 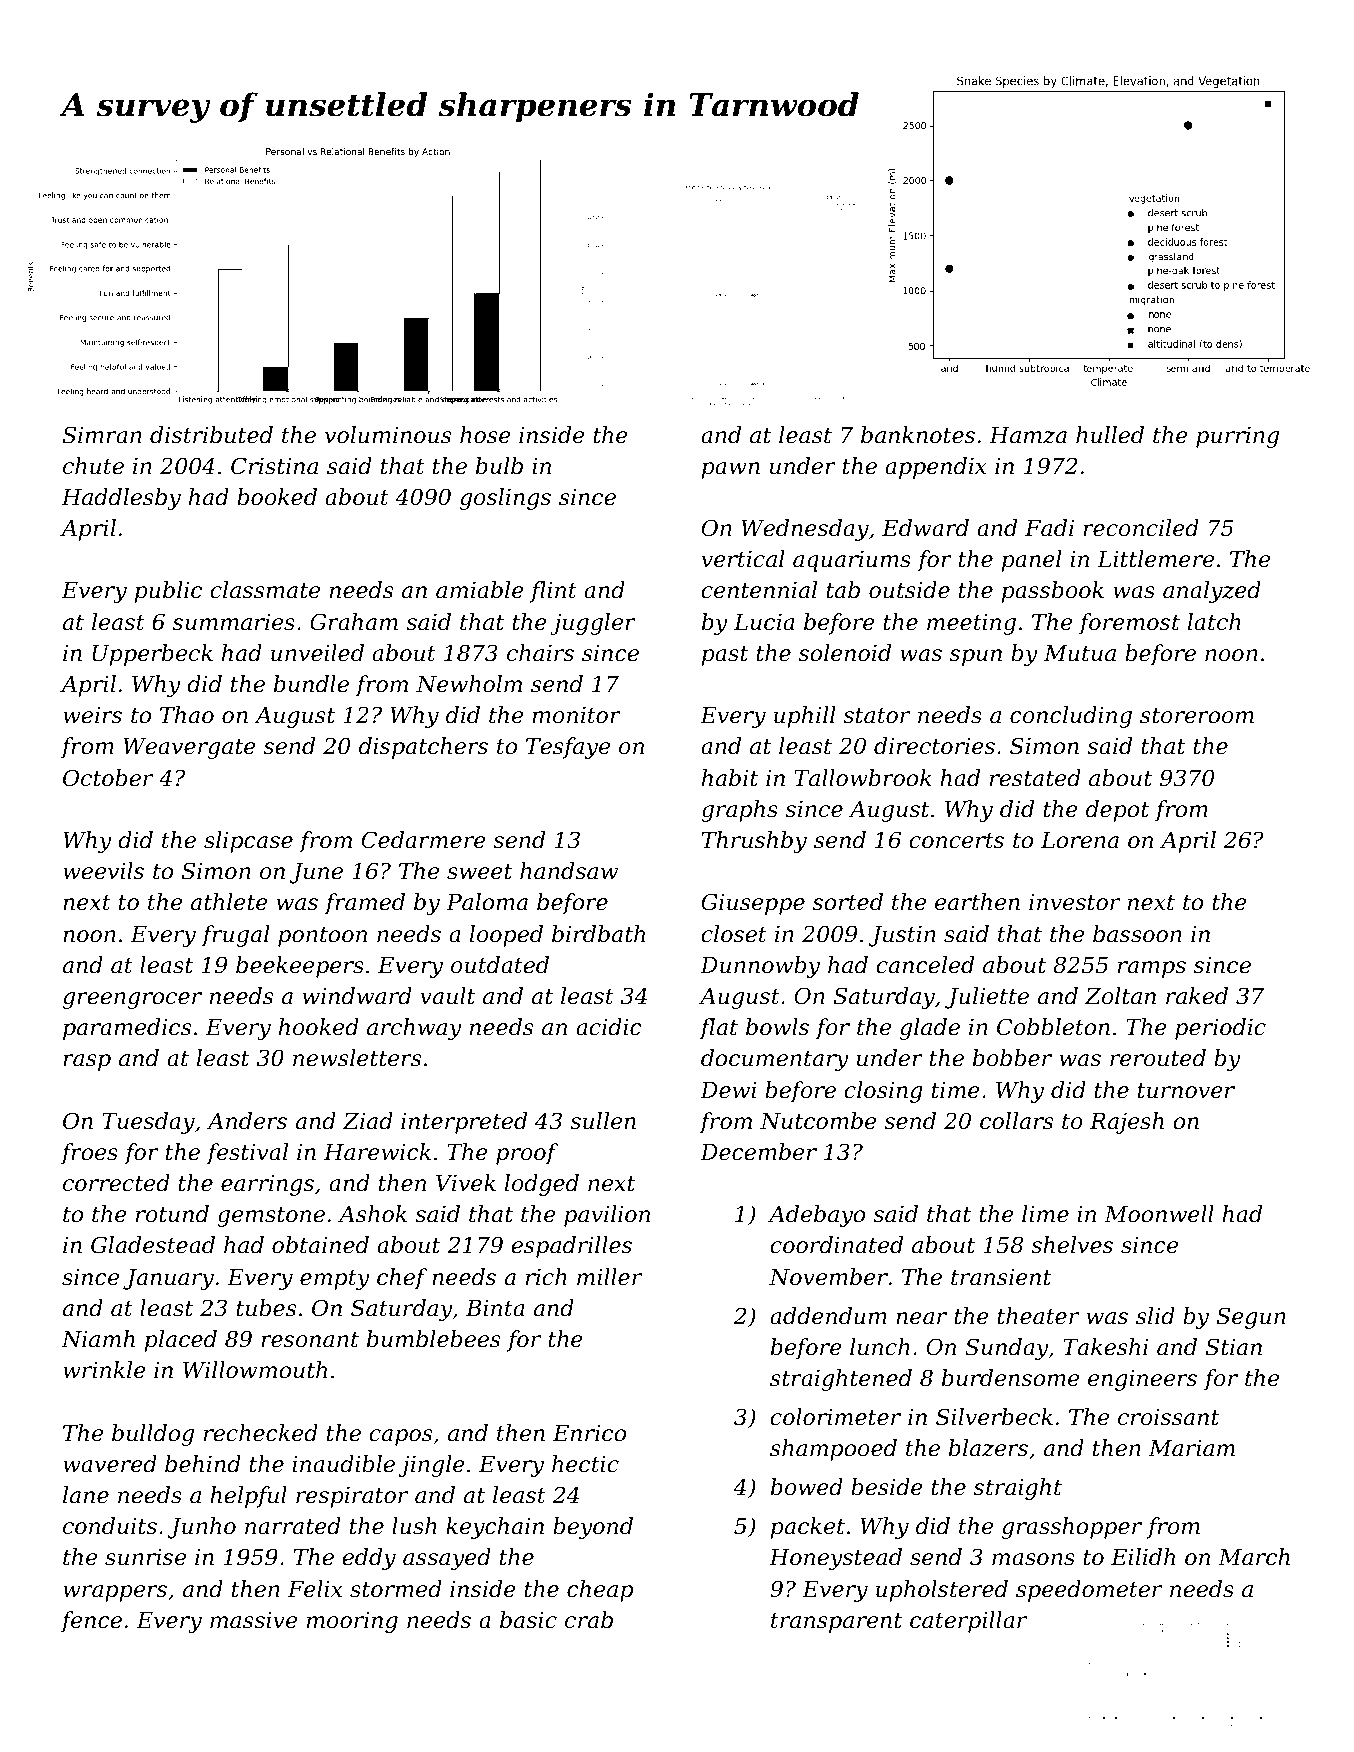 I want to click on public, so click(x=168, y=592).
